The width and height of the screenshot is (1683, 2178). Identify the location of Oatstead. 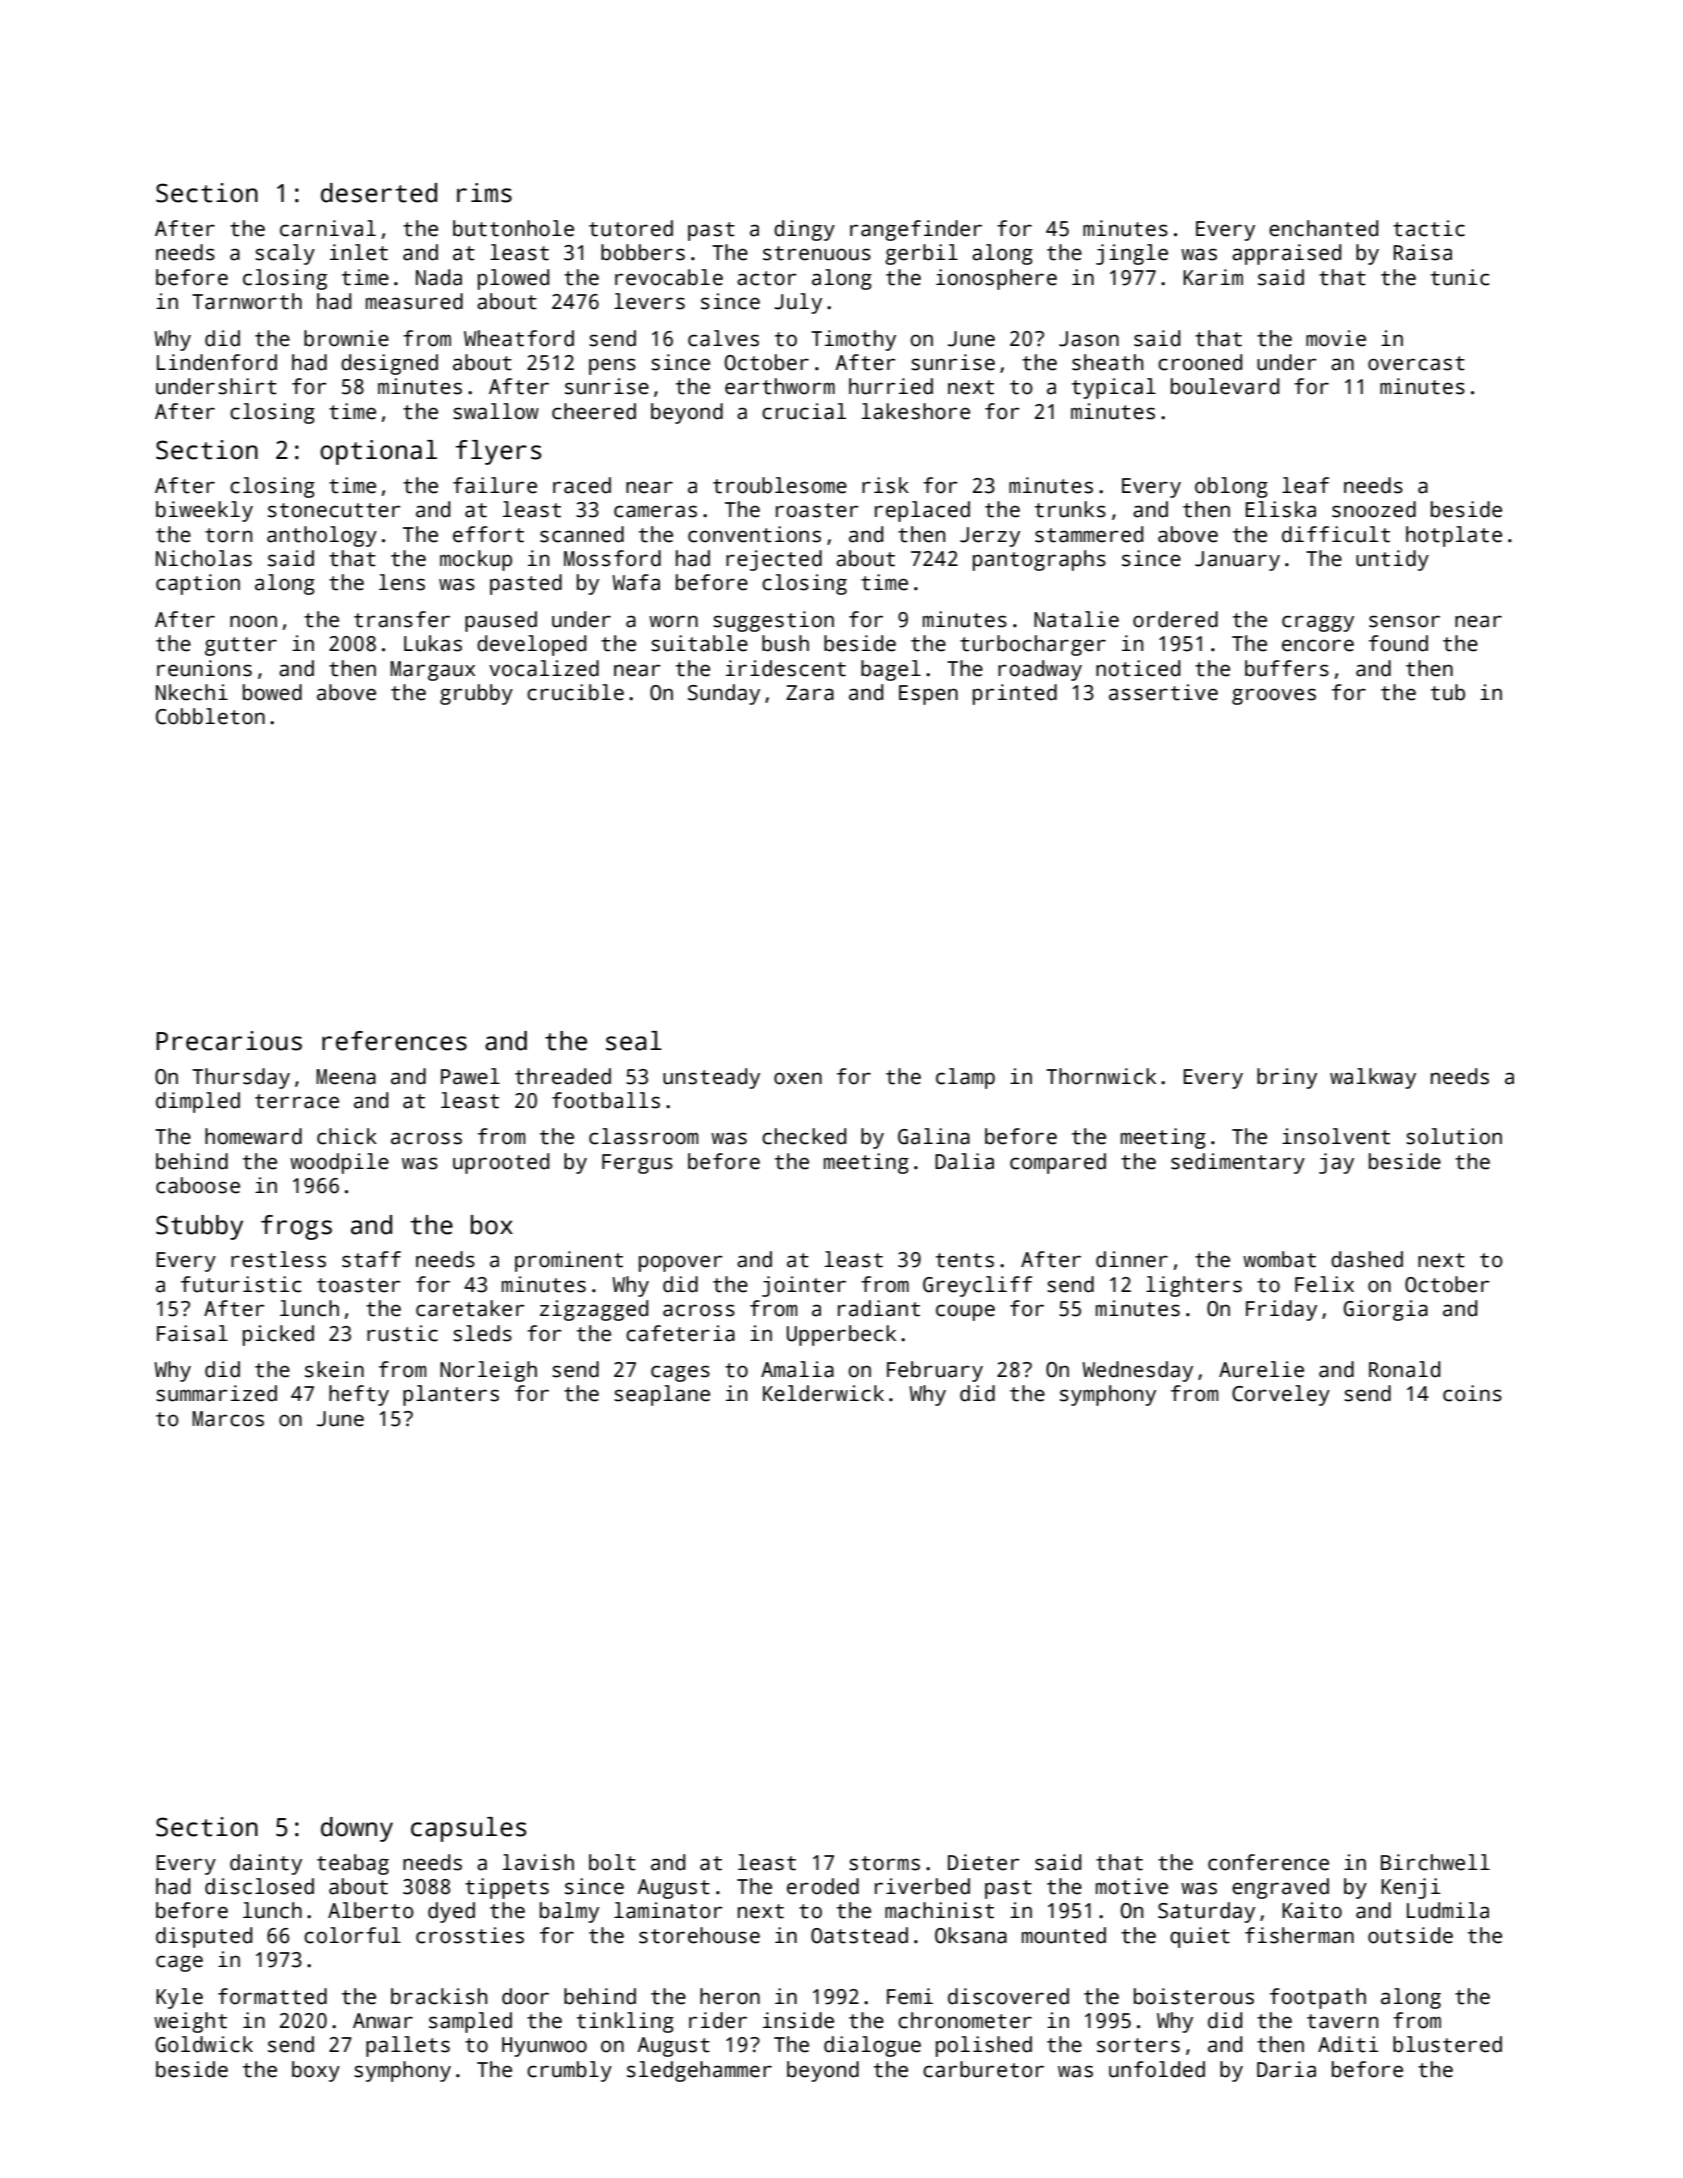
(859, 1935).
